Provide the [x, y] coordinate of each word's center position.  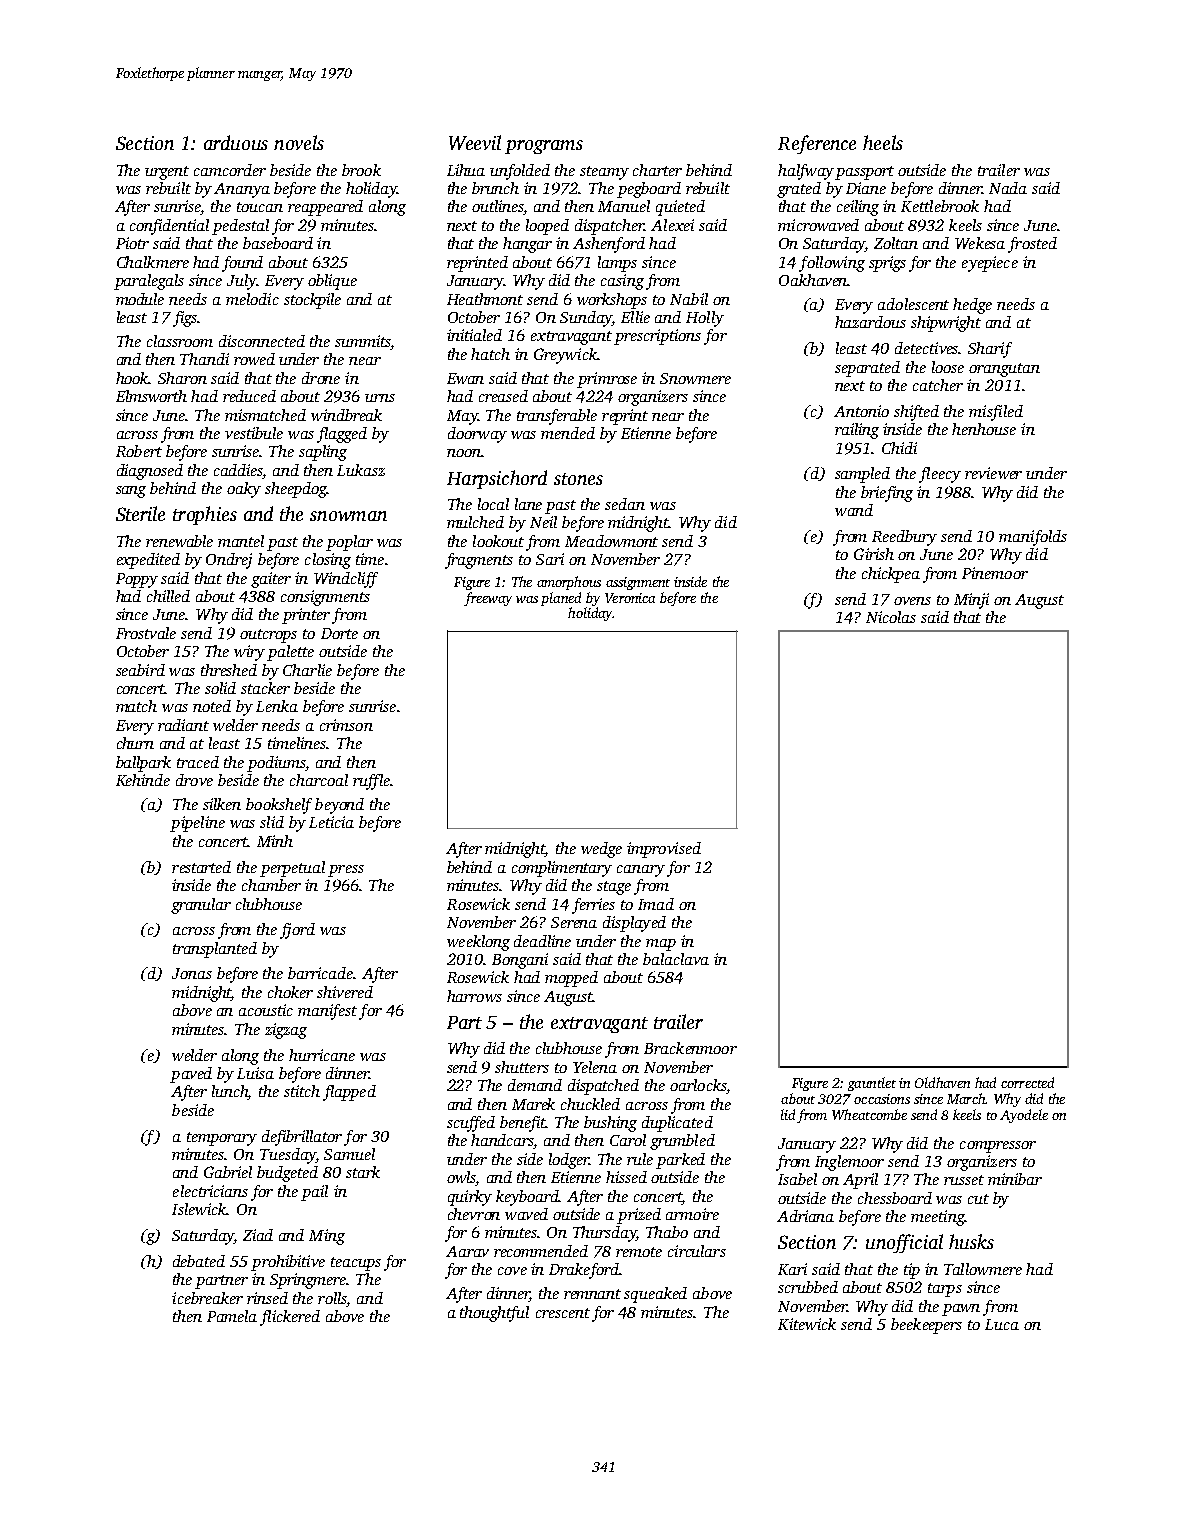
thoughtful [494, 1314]
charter [657, 170]
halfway [806, 172]
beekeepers [926, 1326]
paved [191, 1075]
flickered [290, 1318]
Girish [874, 554]
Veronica [630, 598]
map [661, 945]
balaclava [676, 959]
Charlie [307, 670]
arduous [236, 142]
